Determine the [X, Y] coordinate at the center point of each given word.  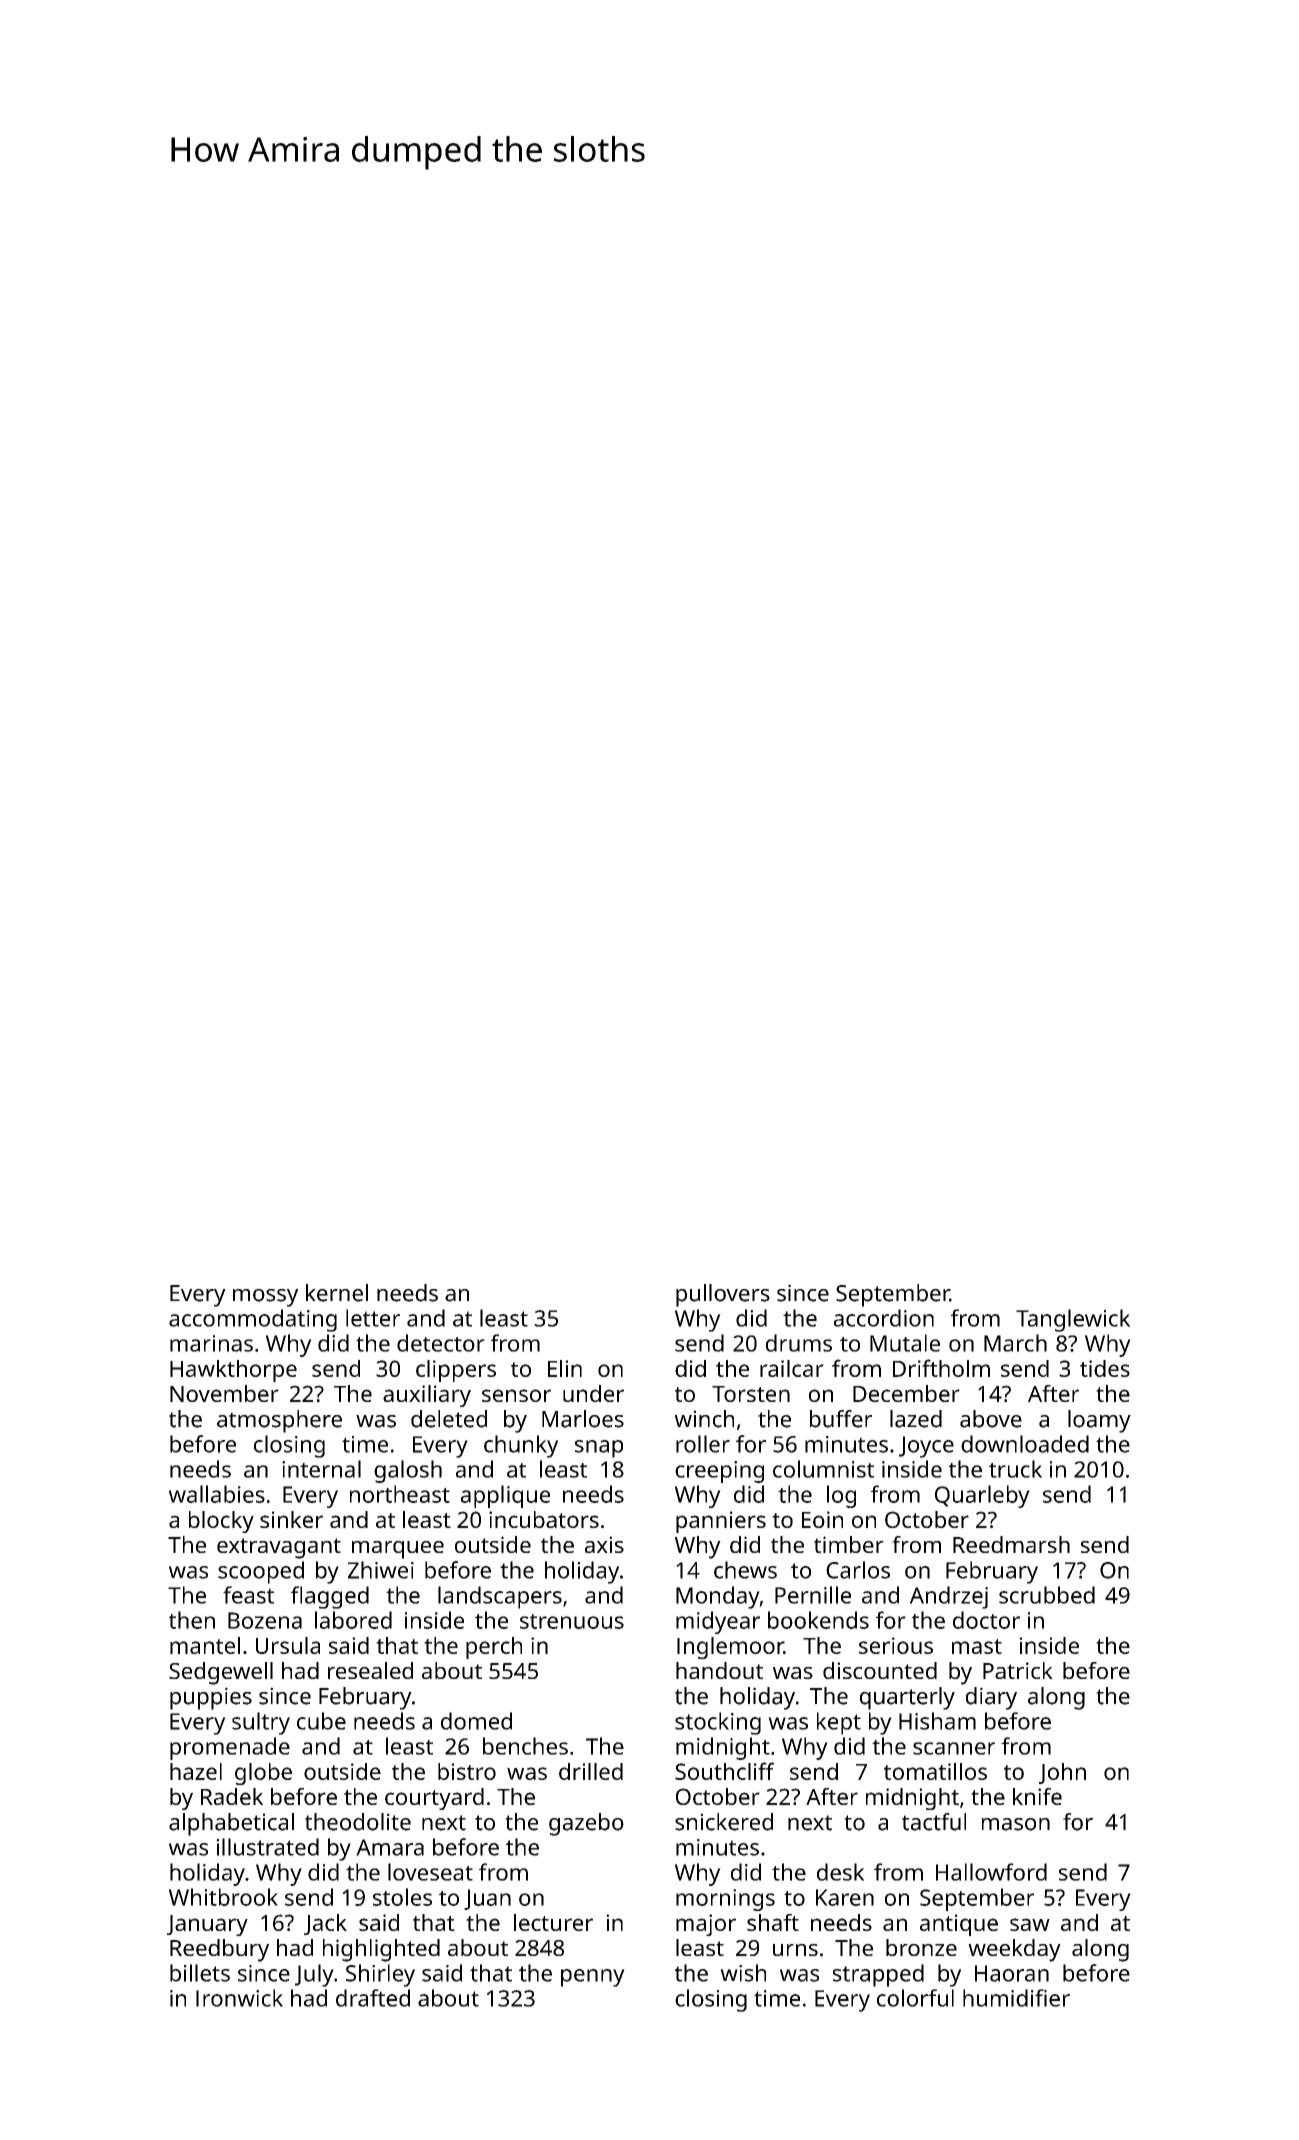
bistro [467, 1771]
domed [476, 1721]
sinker [291, 1519]
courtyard [434, 1799]
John [1062, 1773]
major [706, 1925]
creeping [719, 1472]
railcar [792, 1368]
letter [373, 1318]
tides [1105, 1368]
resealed [370, 1670]
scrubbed [1047, 1595]
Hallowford [991, 1872]
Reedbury [219, 1950]
